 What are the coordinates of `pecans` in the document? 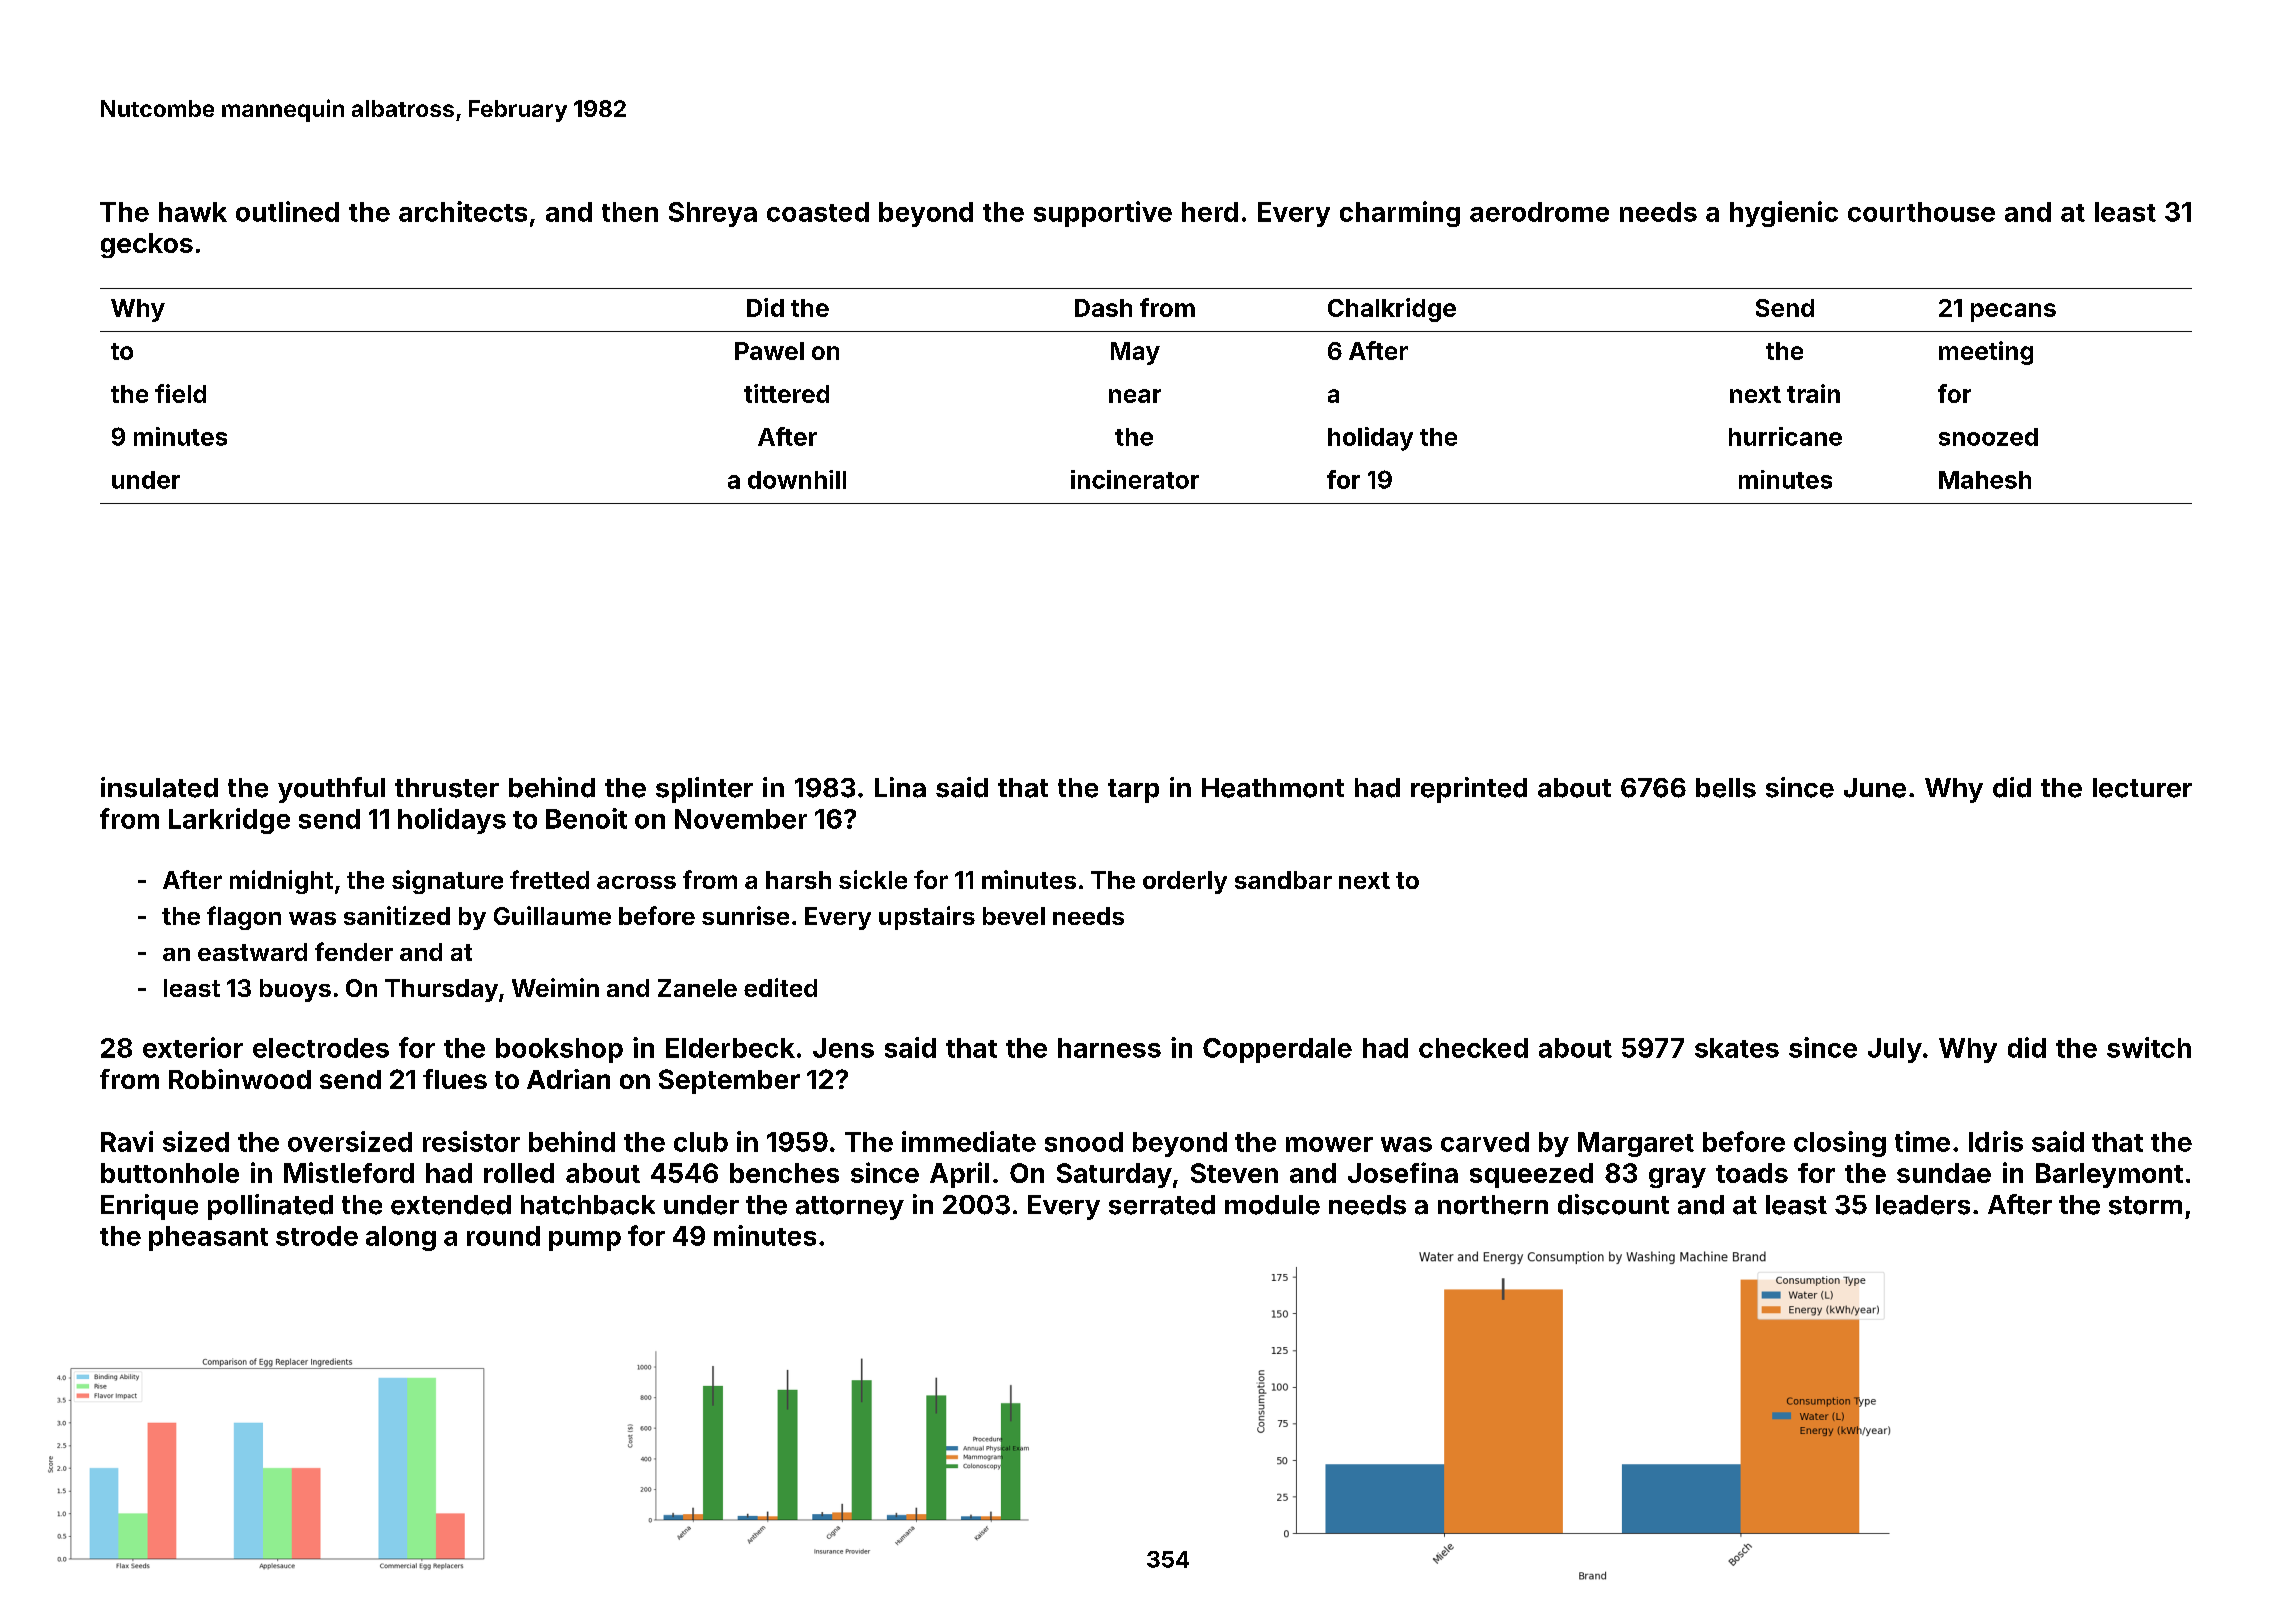 It's located at (2013, 312).
